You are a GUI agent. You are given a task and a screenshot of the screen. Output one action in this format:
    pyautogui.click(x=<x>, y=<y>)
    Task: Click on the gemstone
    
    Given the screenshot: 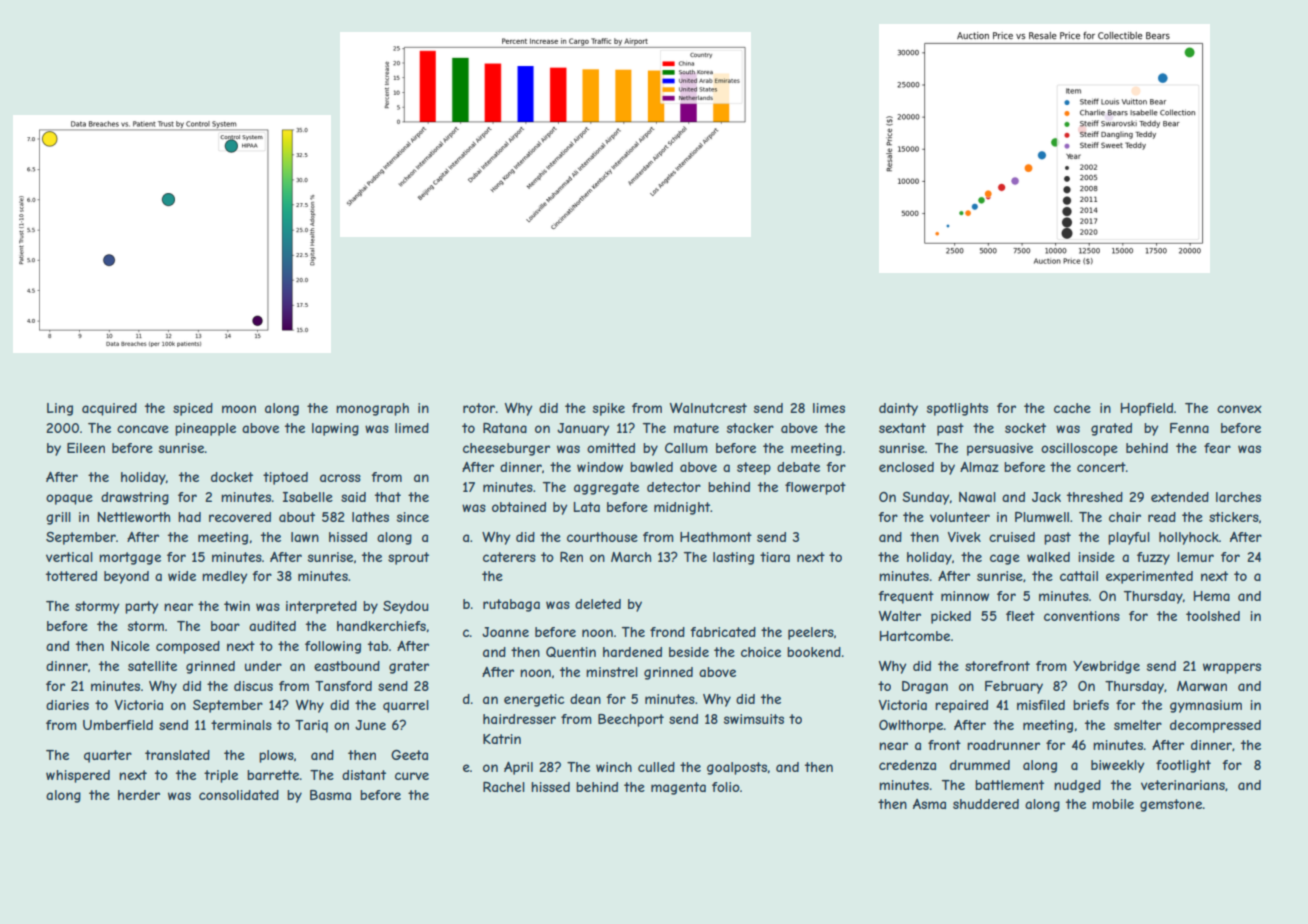 What is the action you would take?
    pyautogui.click(x=1171, y=805)
